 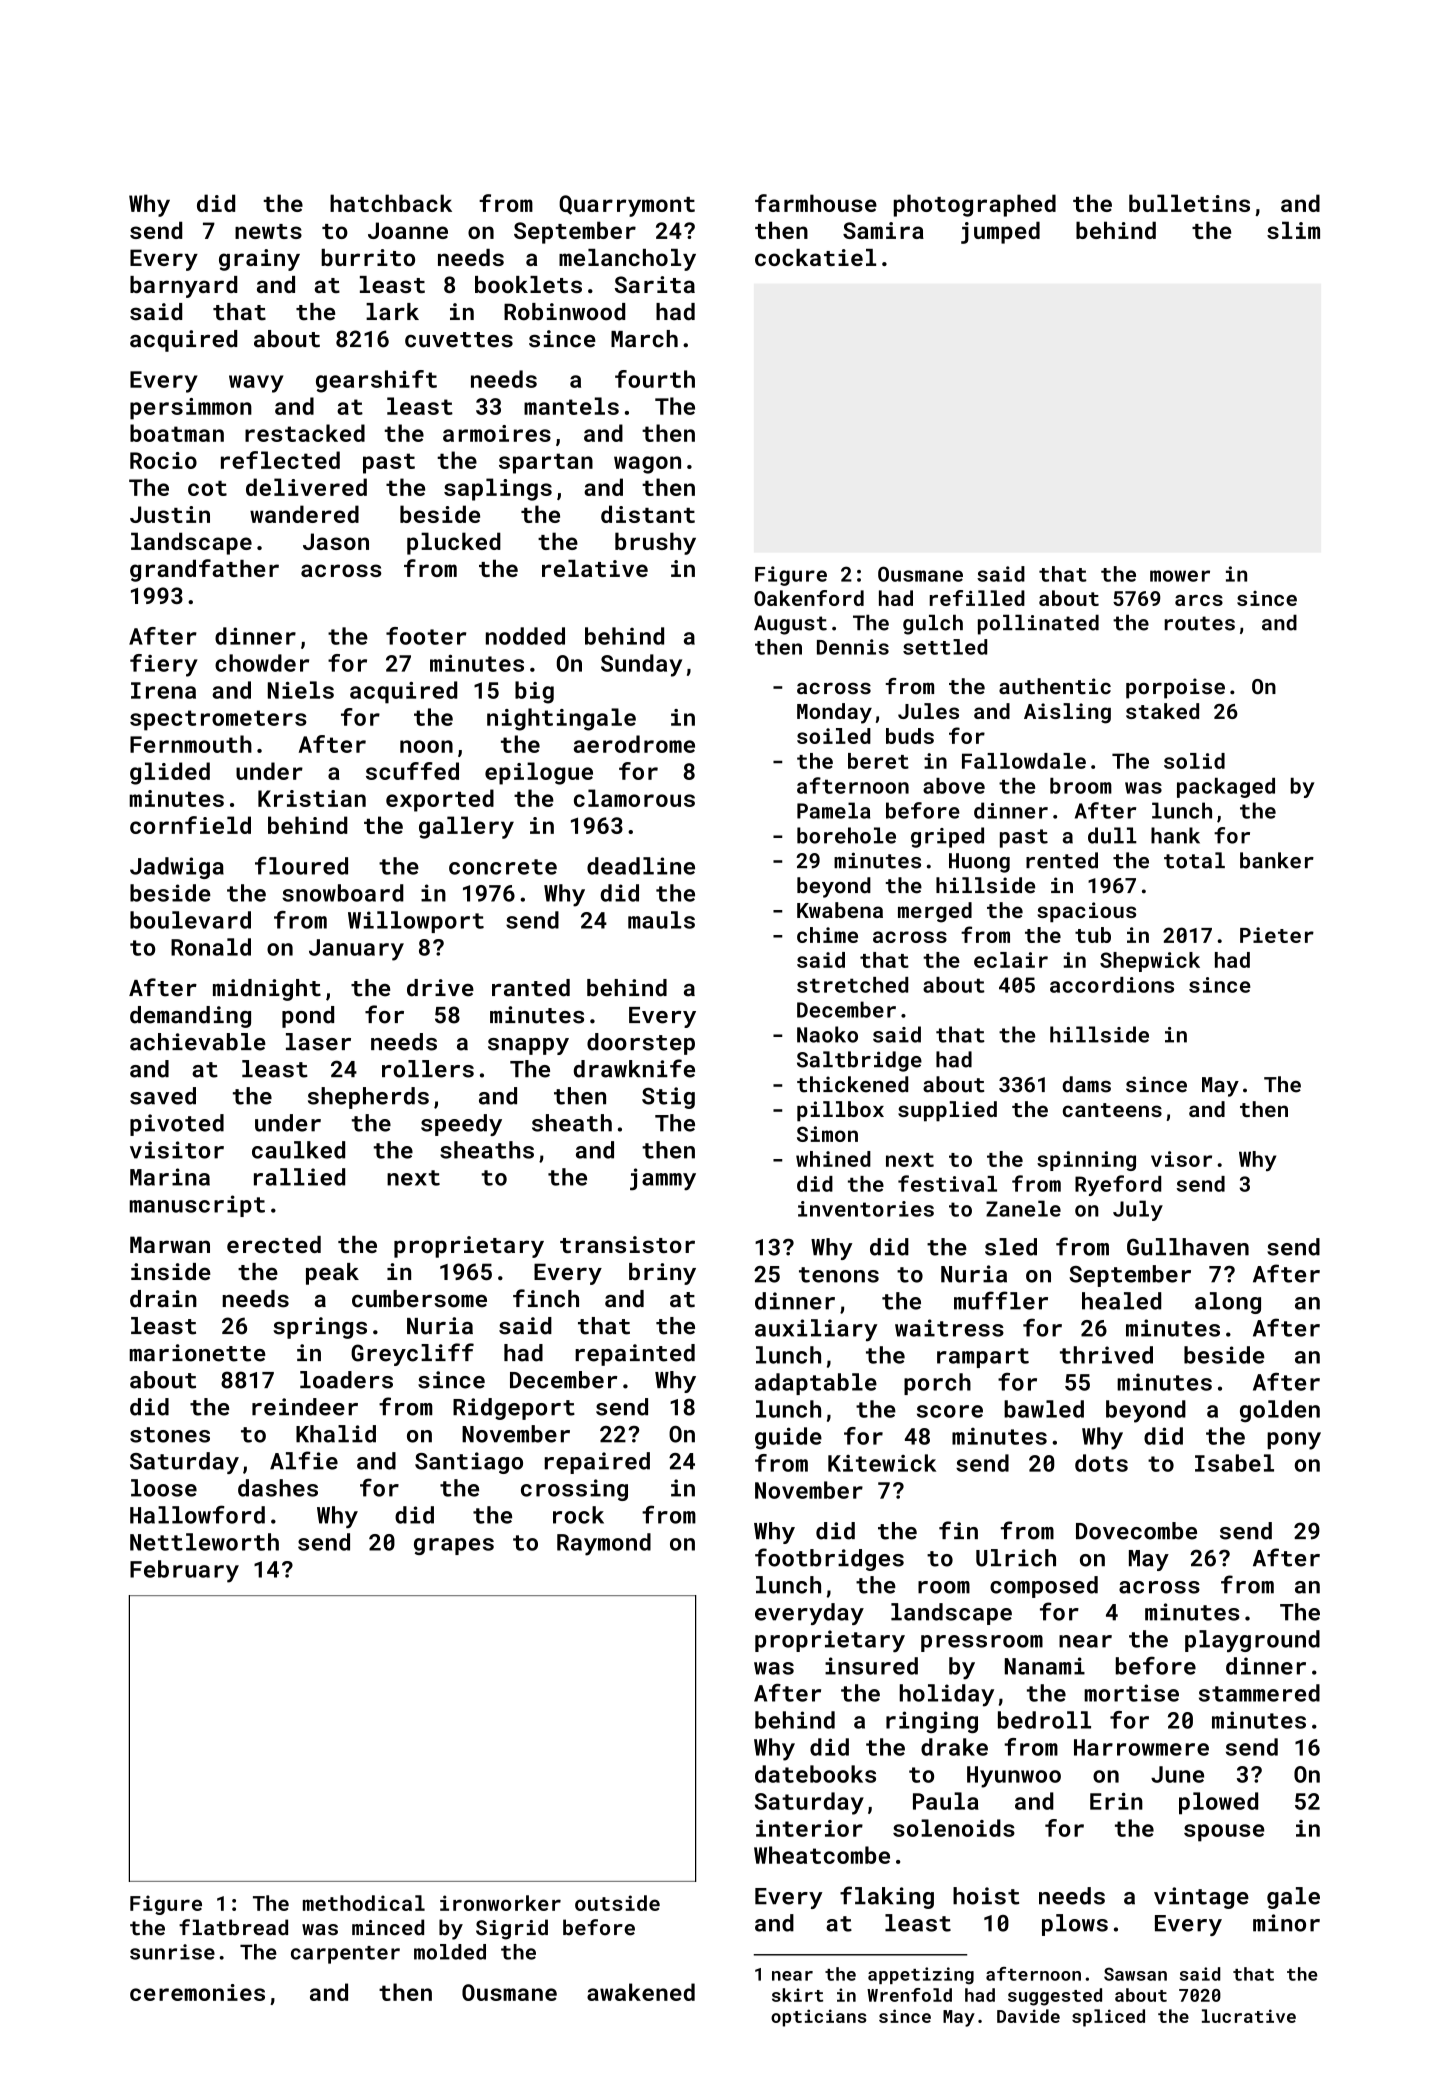 I want to click on lark, so click(x=392, y=312).
